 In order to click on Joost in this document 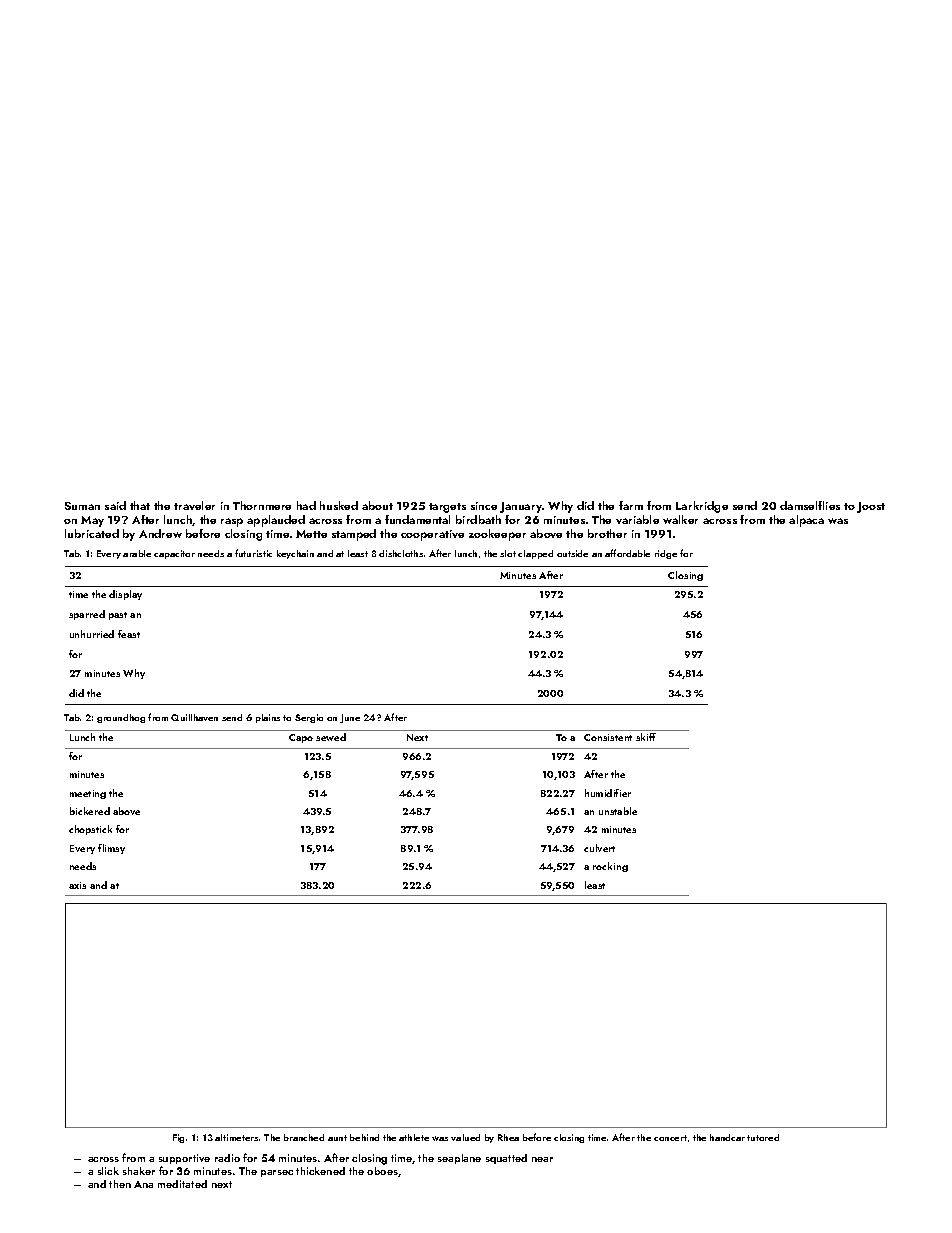, I will do `click(871, 507)`.
